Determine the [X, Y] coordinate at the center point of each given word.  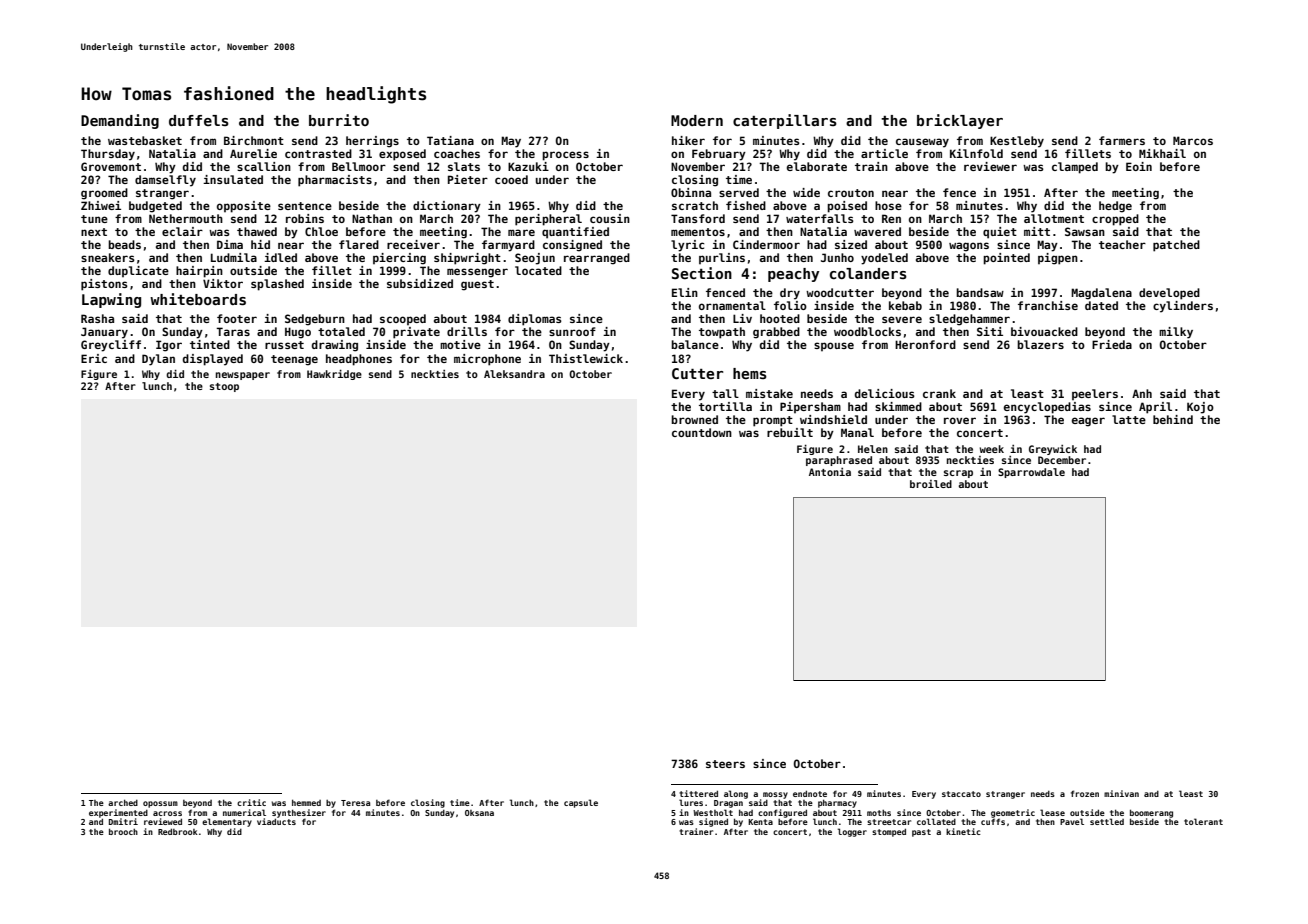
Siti [990, 331]
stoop [224, 387]
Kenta [760, 822]
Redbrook [178, 831]
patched [1176, 246]
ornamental [732, 305]
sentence [305, 206]
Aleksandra [514, 374]
